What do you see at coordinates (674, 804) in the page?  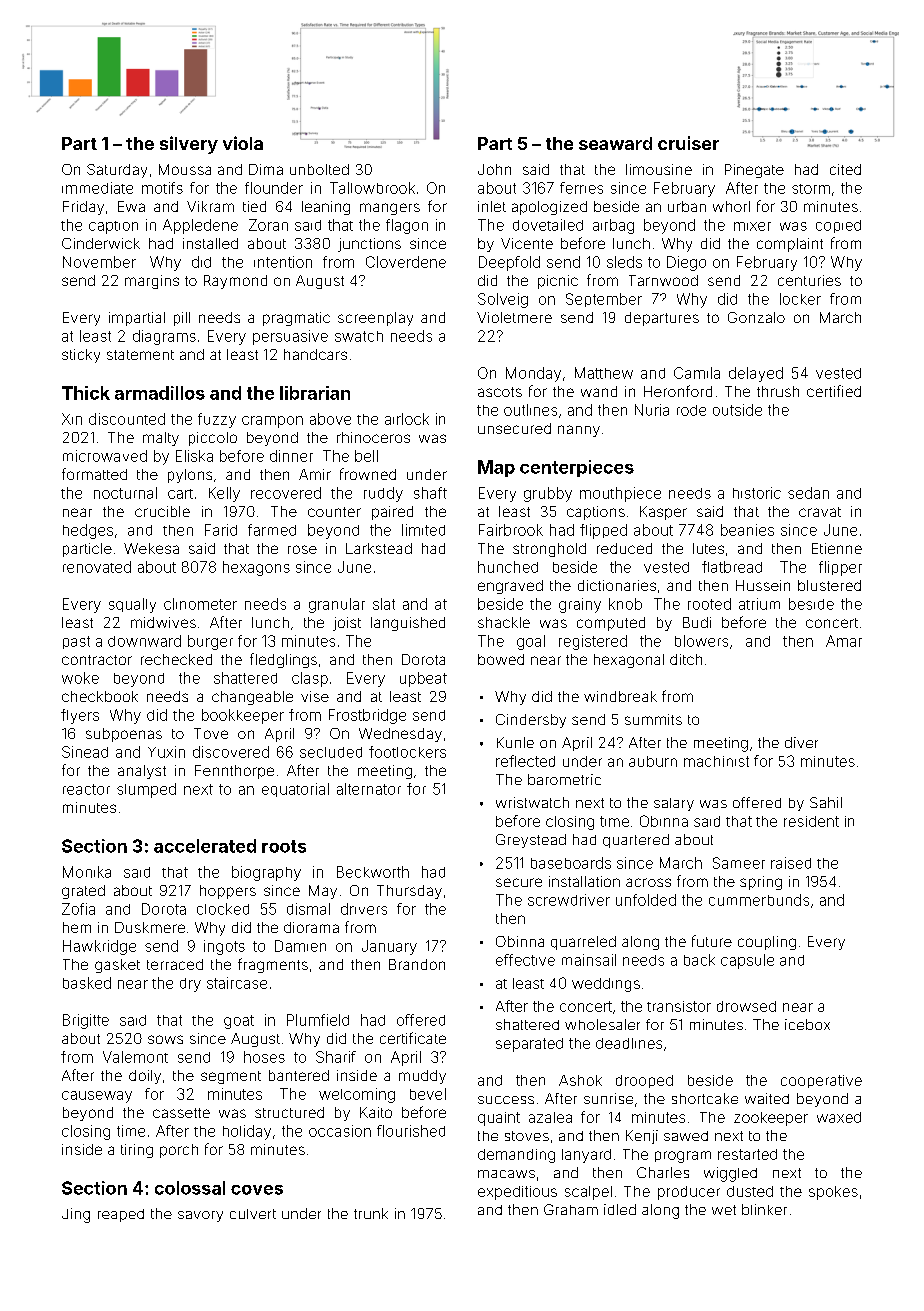 I see `salary` at bounding box center [674, 804].
